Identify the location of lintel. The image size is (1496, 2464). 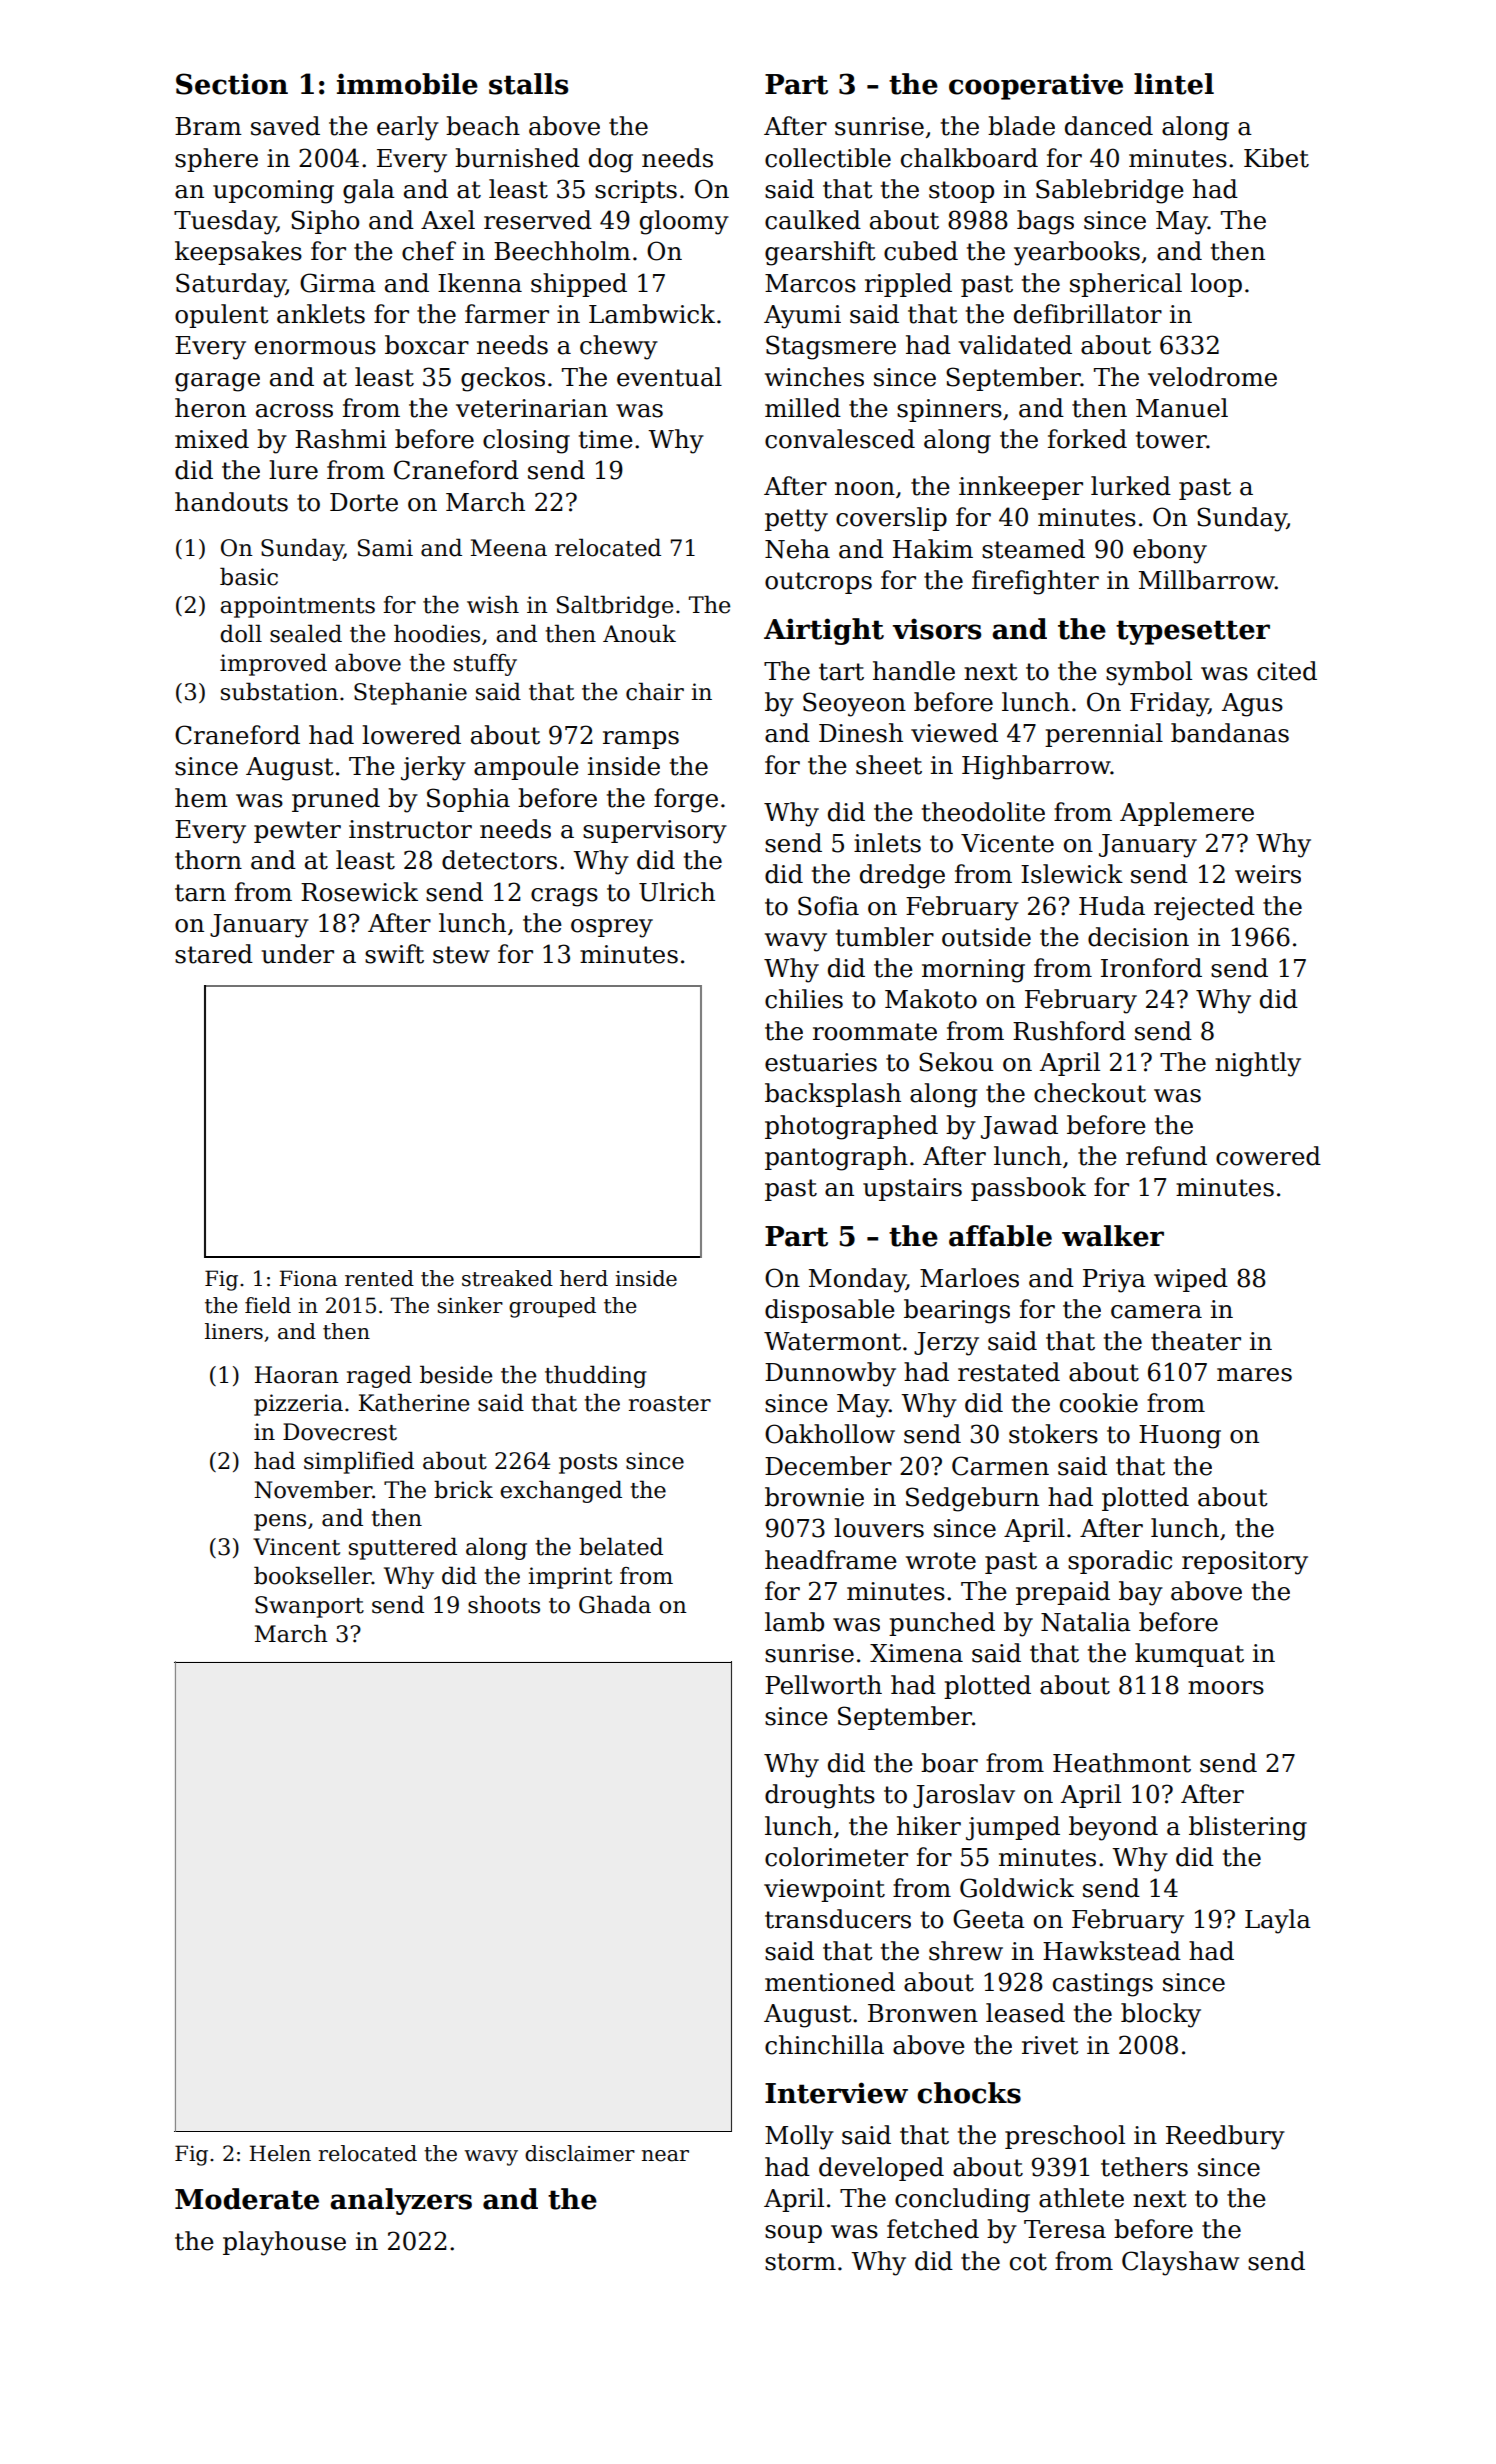
(1174, 84).
